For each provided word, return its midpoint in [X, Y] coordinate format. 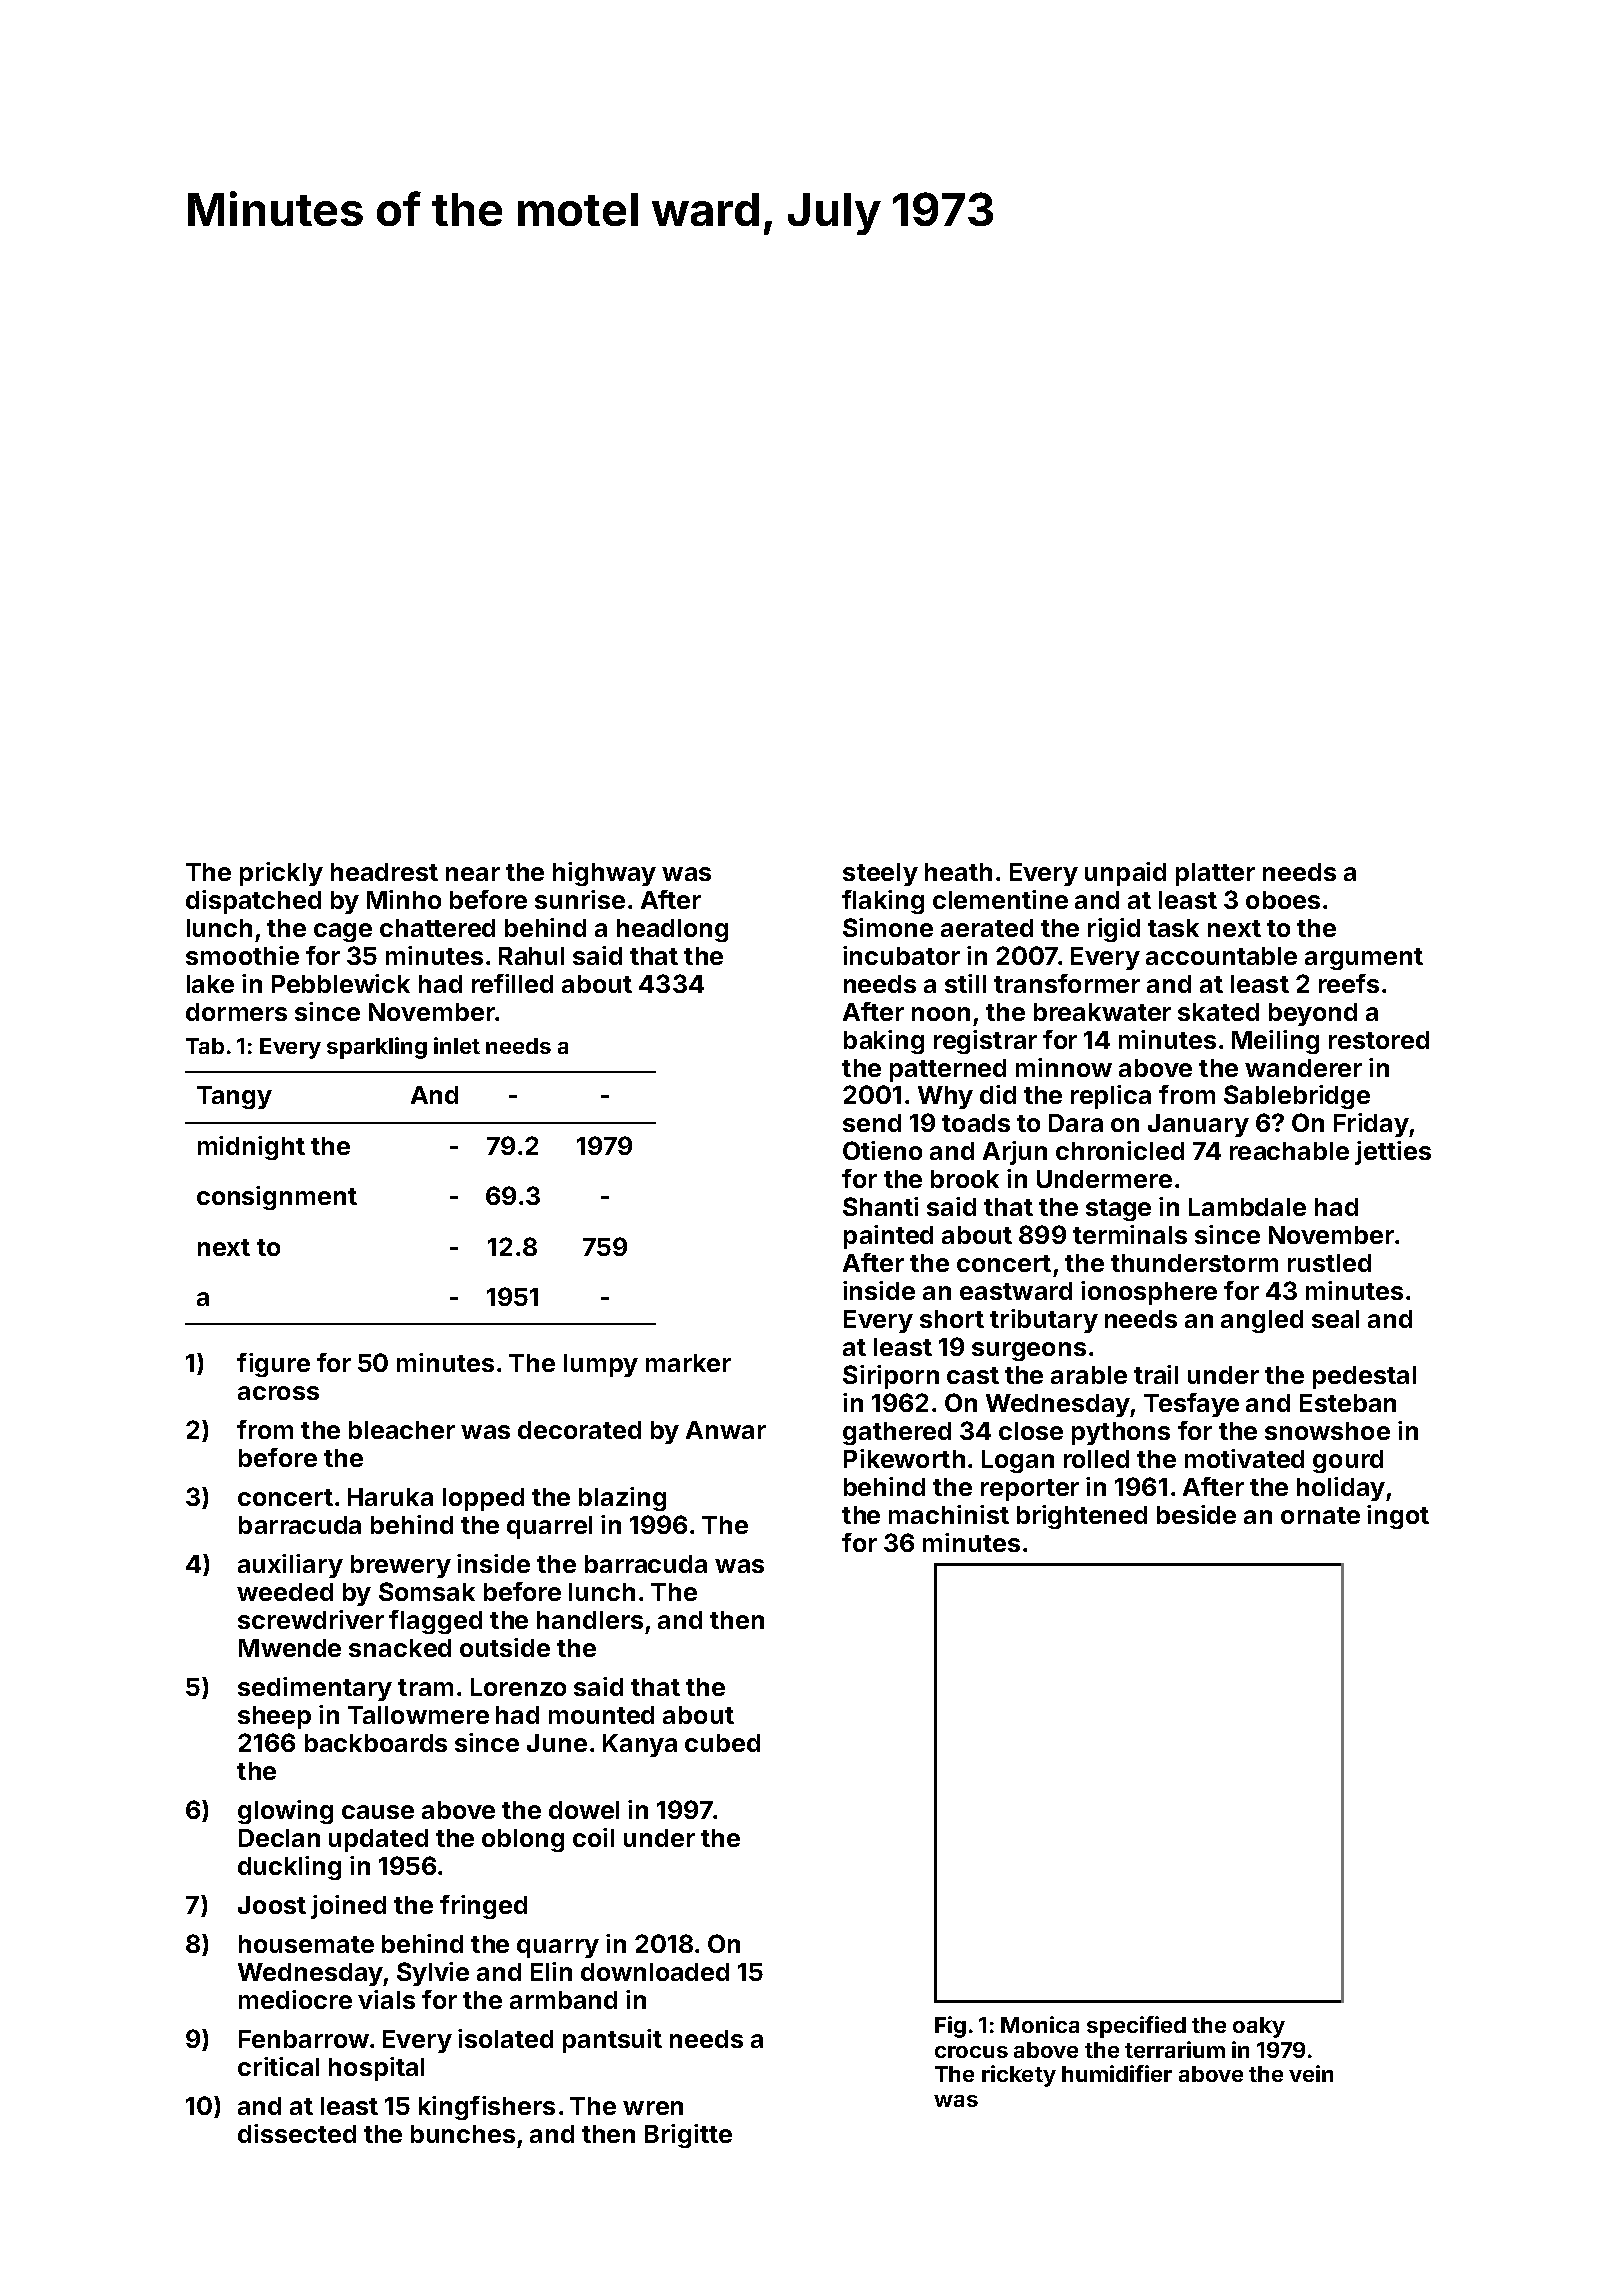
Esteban [1348, 1403]
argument [1364, 959]
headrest [384, 872]
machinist [949, 1514]
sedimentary [315, 1689]
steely [880, 874]
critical [278, 2066]
